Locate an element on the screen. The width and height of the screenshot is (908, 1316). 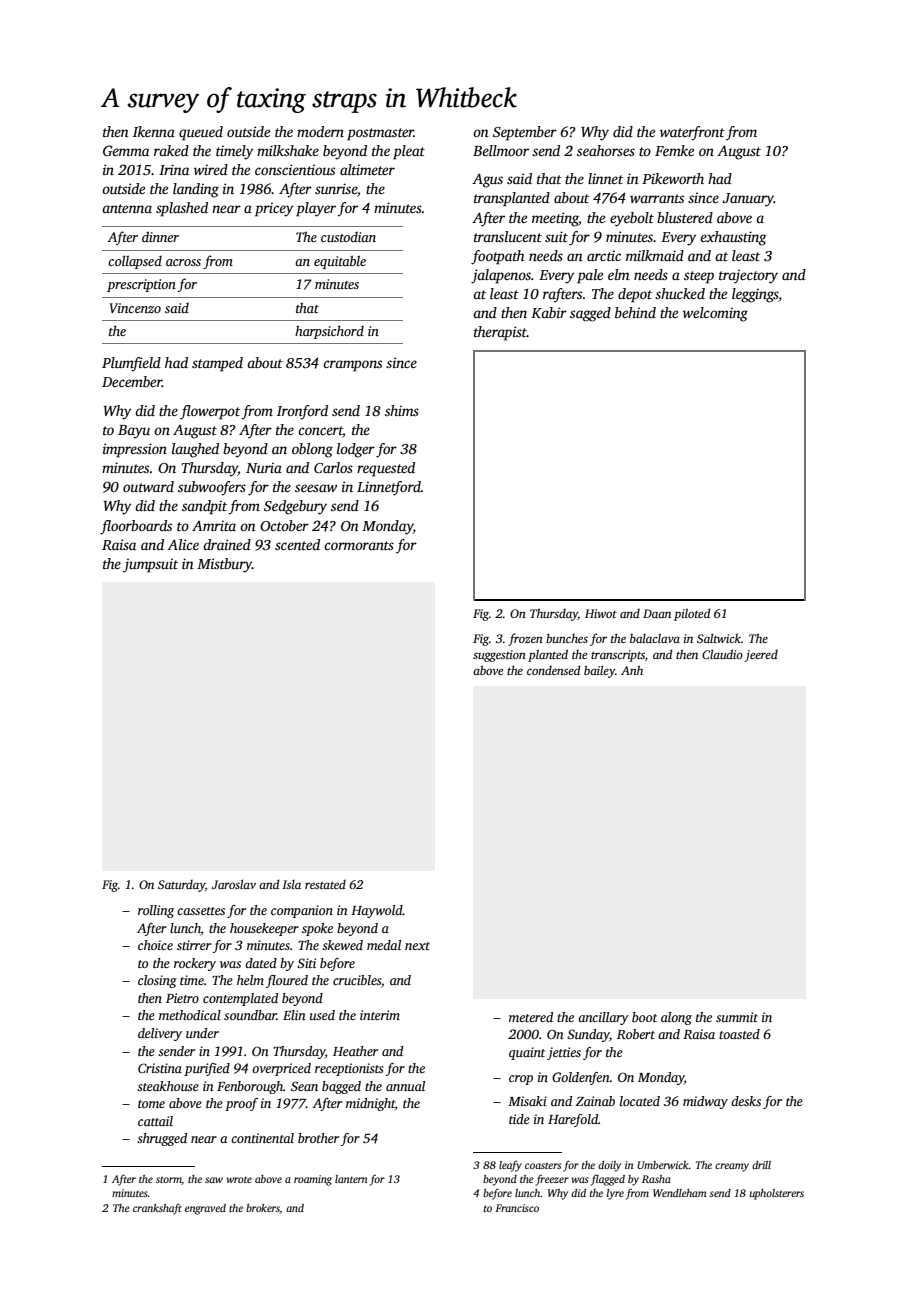
queued is located at coordinates (201, 133).
